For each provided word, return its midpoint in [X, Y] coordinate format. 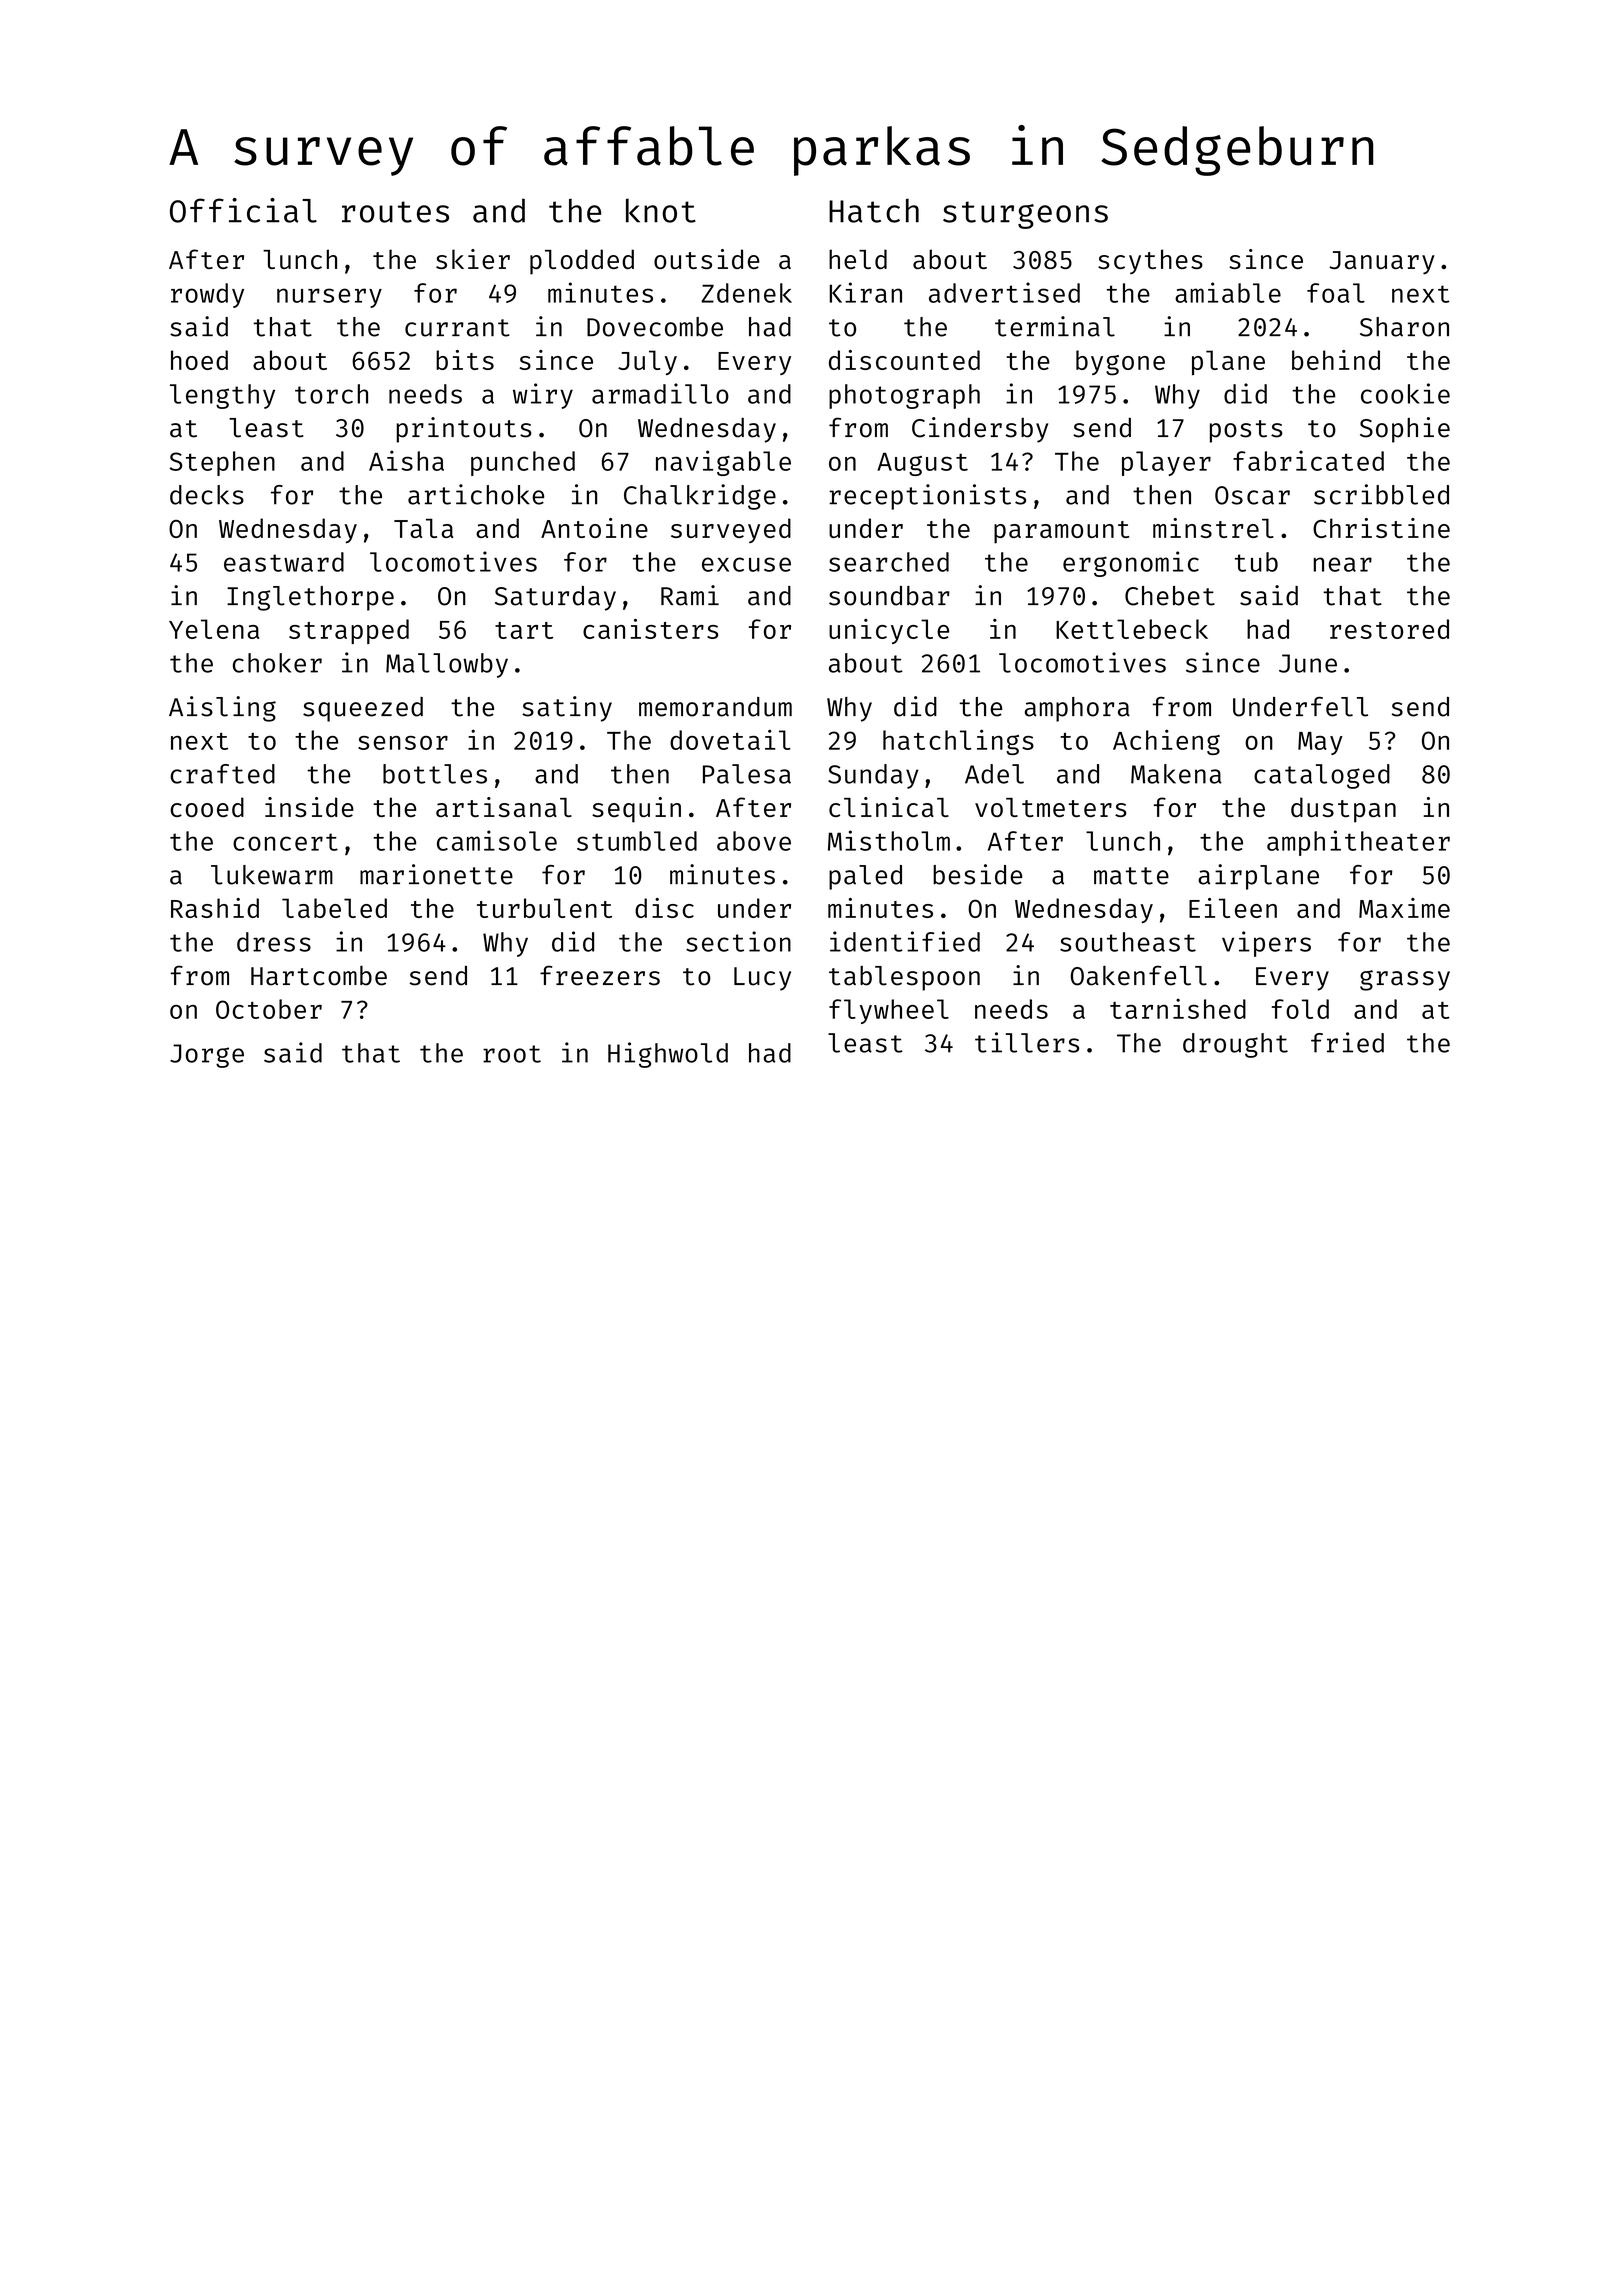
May [1320, 743]
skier [473, 259]
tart [524, 630]
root [512, 1054]
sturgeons [1025, 215]
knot [661, 210]
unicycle [889, 631]
